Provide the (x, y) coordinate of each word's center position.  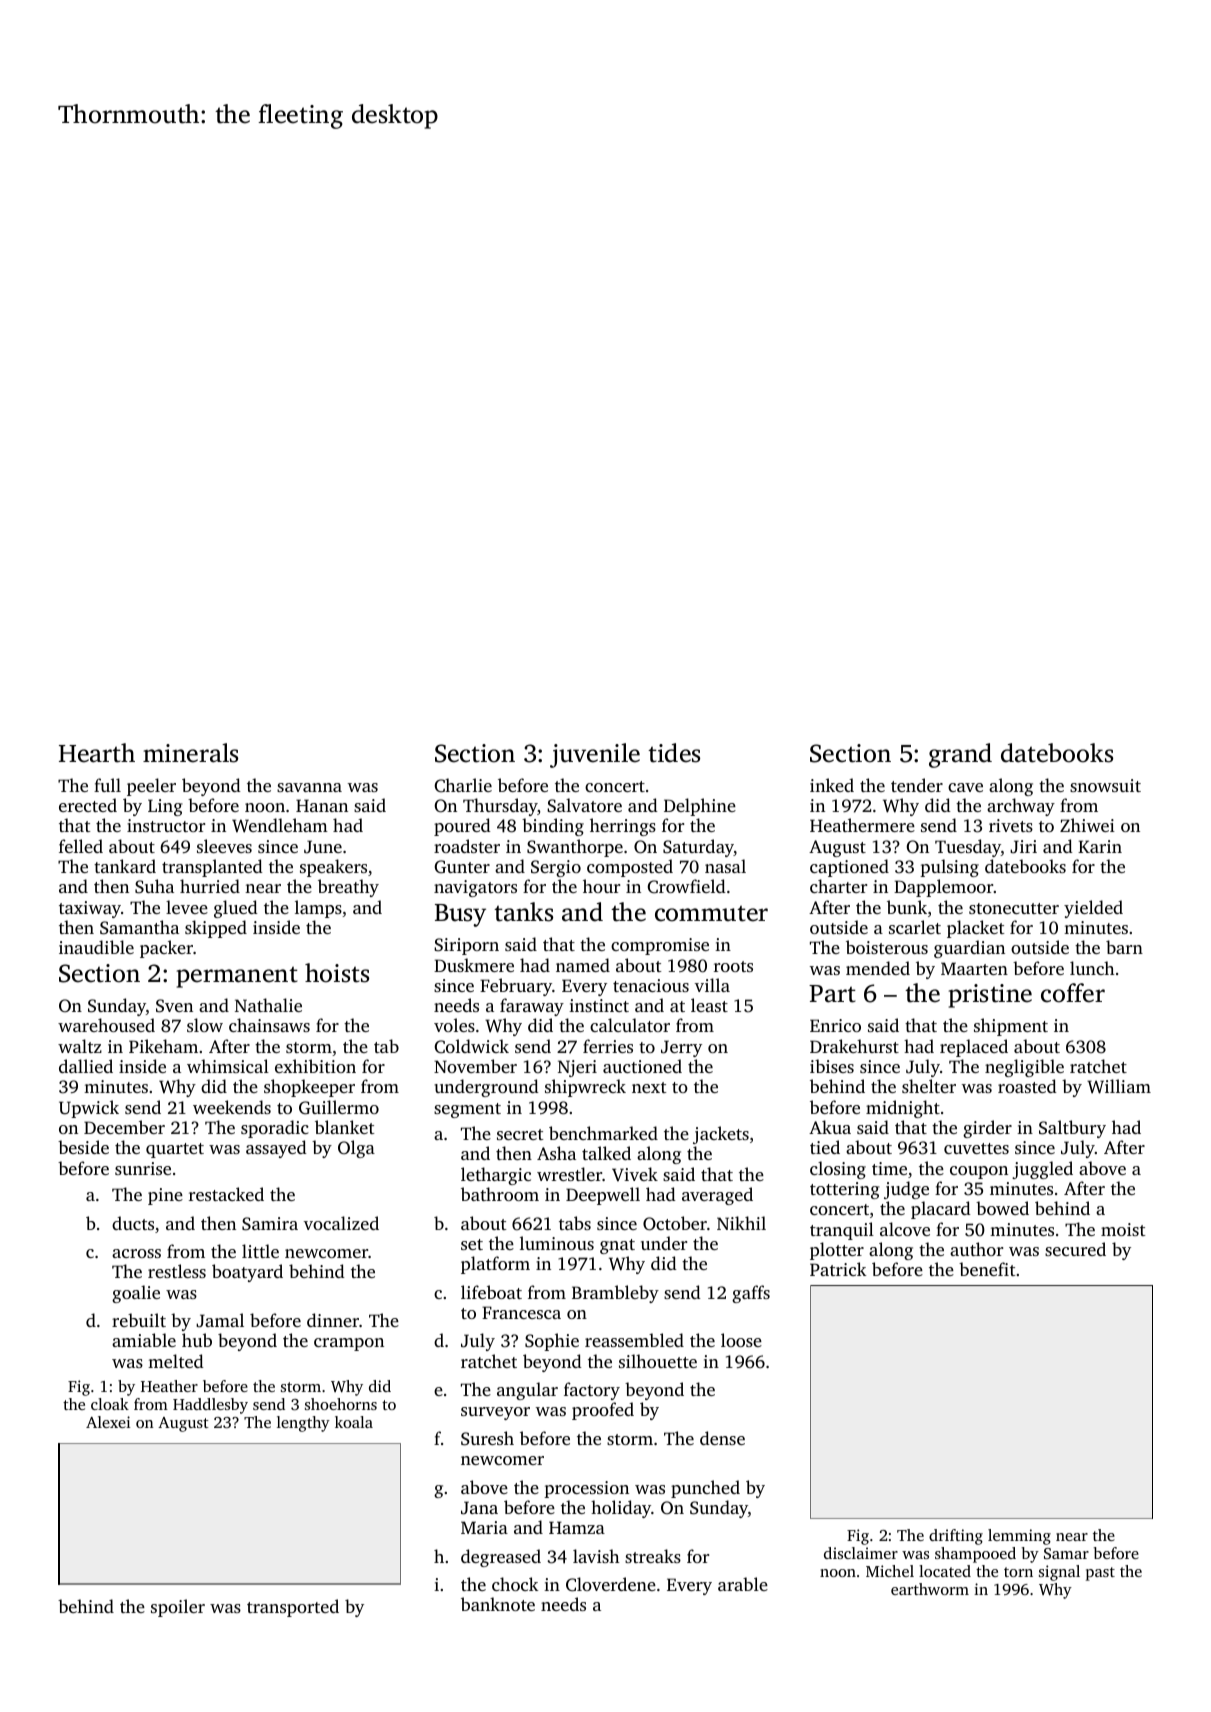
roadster (467, 846)
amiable (144, 1340)
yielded (1093, 909)
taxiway (90, 909)
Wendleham (280, 825)
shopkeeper (309, 1088)
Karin (1100, 846)
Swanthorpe (575, 848)
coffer (1073, 993)
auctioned (642, 1066)
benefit (987, 1269)
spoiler (178, 1608)
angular (527, 1391)
